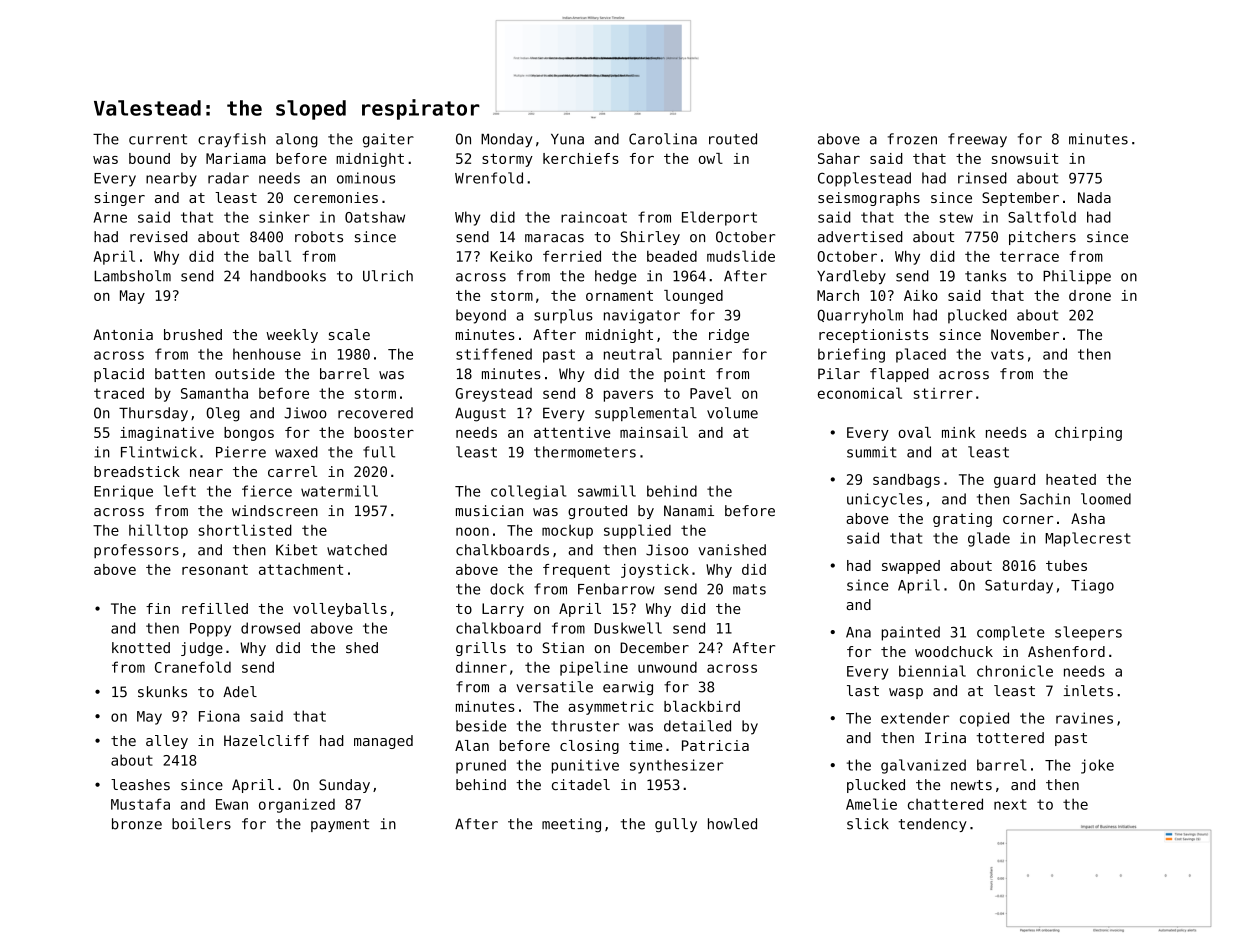  Describe the element at coordinates (977, 140) in the screenshot. I see `freeway` at that location.
